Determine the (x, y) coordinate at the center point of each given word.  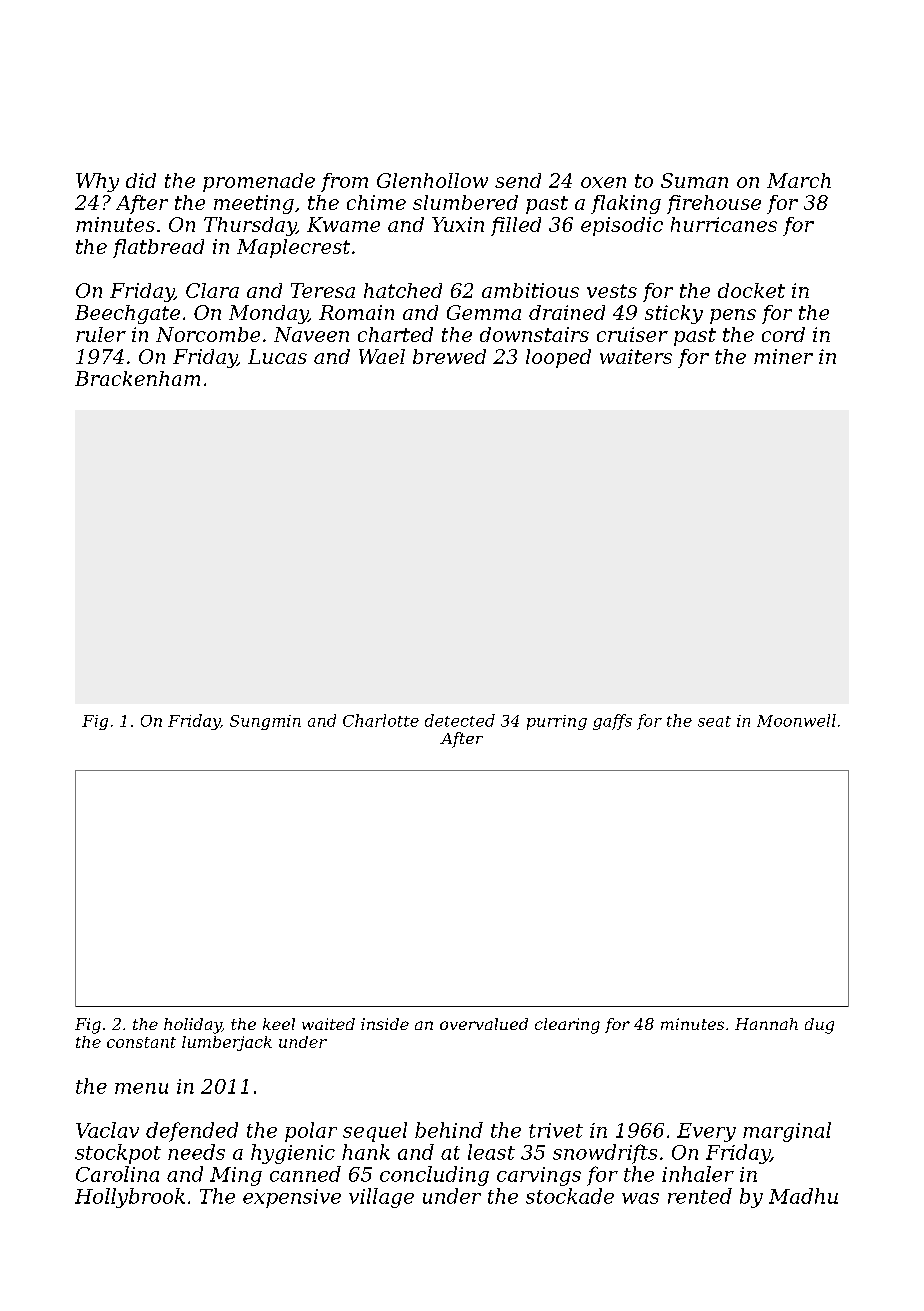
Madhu (803, 1196)
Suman (694, 180)
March (799, 180)
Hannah (766, 1024)
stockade (570, 1196)
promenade (259, 182)
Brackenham (137, 378)
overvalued (484, 1024)
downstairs (534, 334)
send (518, 180)
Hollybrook (130, 1198)
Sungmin (265, 722)
